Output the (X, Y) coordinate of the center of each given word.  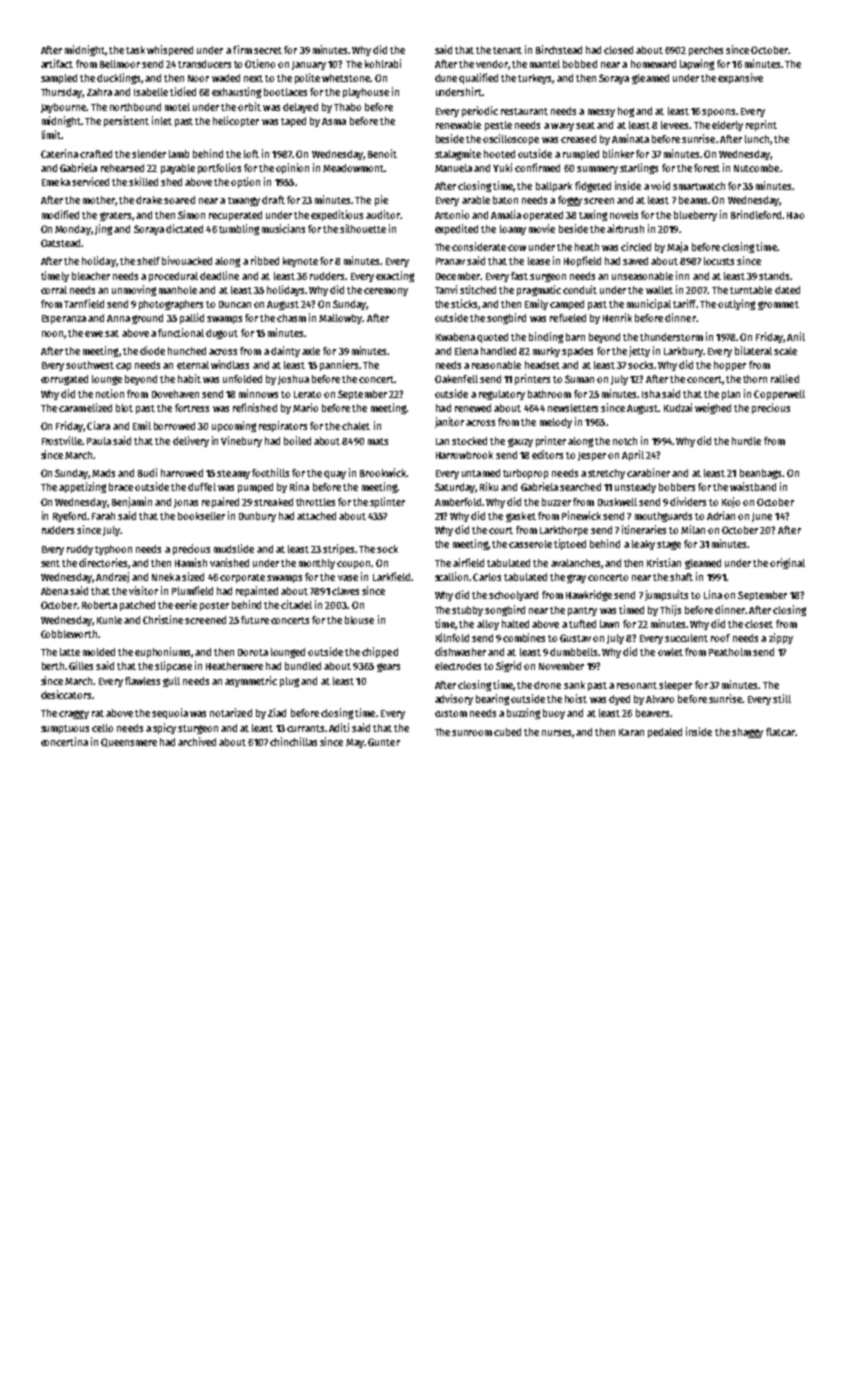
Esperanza (64, 319)
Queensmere (129, 742)
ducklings (118, 78)
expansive (740, 78)
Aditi (339, 727)
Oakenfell (456, 379)
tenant (507, 50)
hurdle (746, 441)
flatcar (780, 732)
